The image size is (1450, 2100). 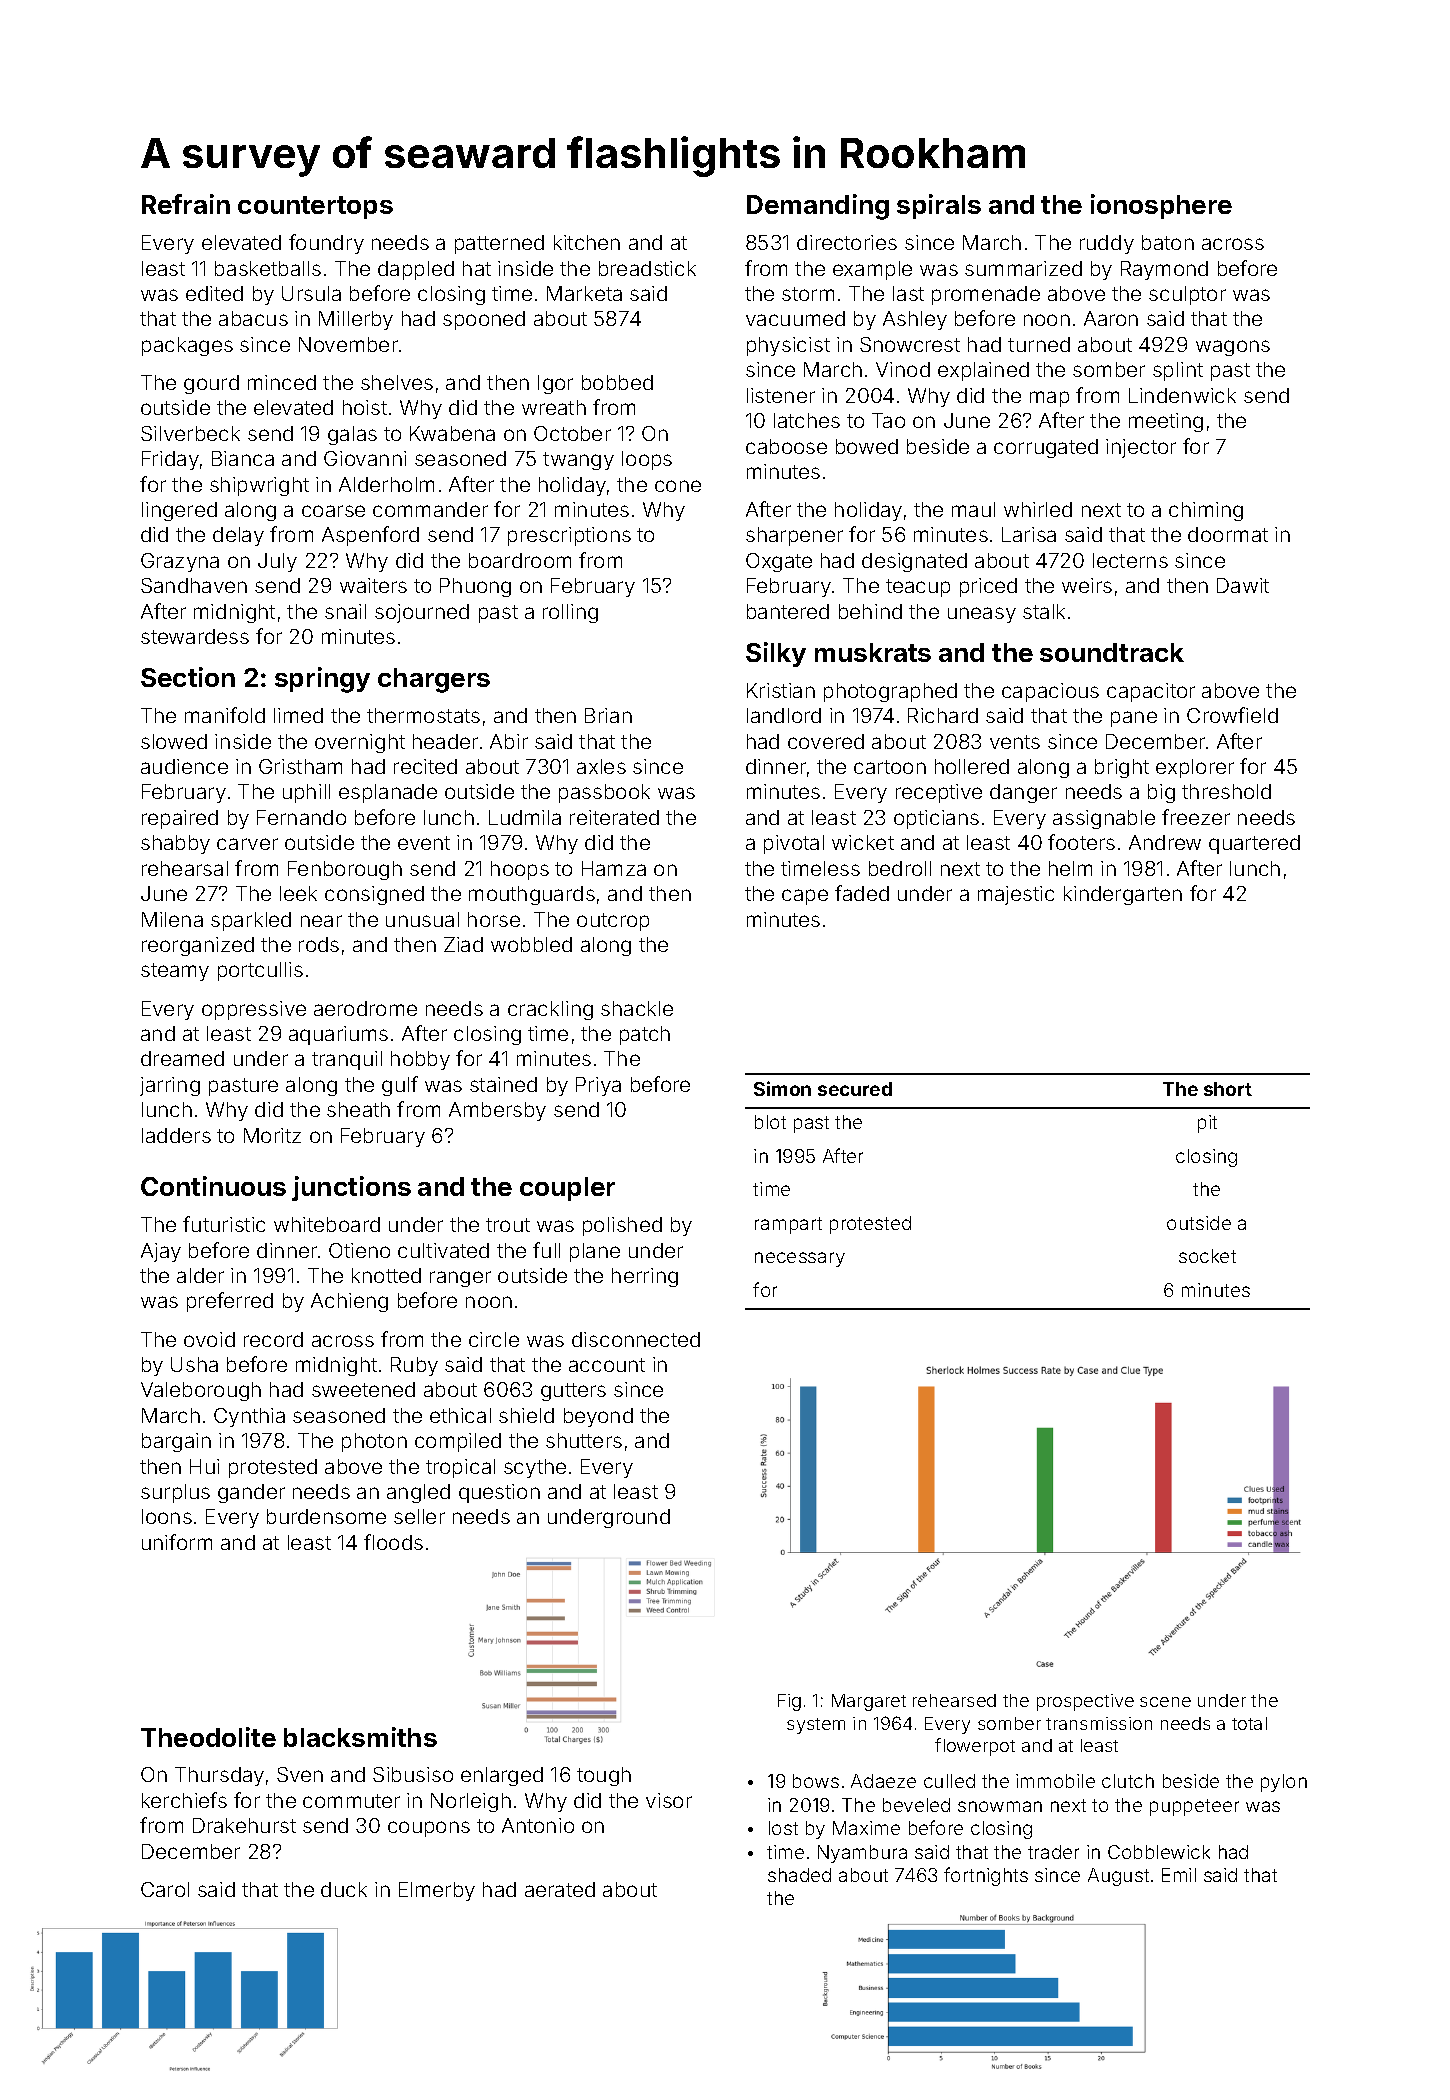 I want to click on whiteboard, so click(x=327, y=1224).
